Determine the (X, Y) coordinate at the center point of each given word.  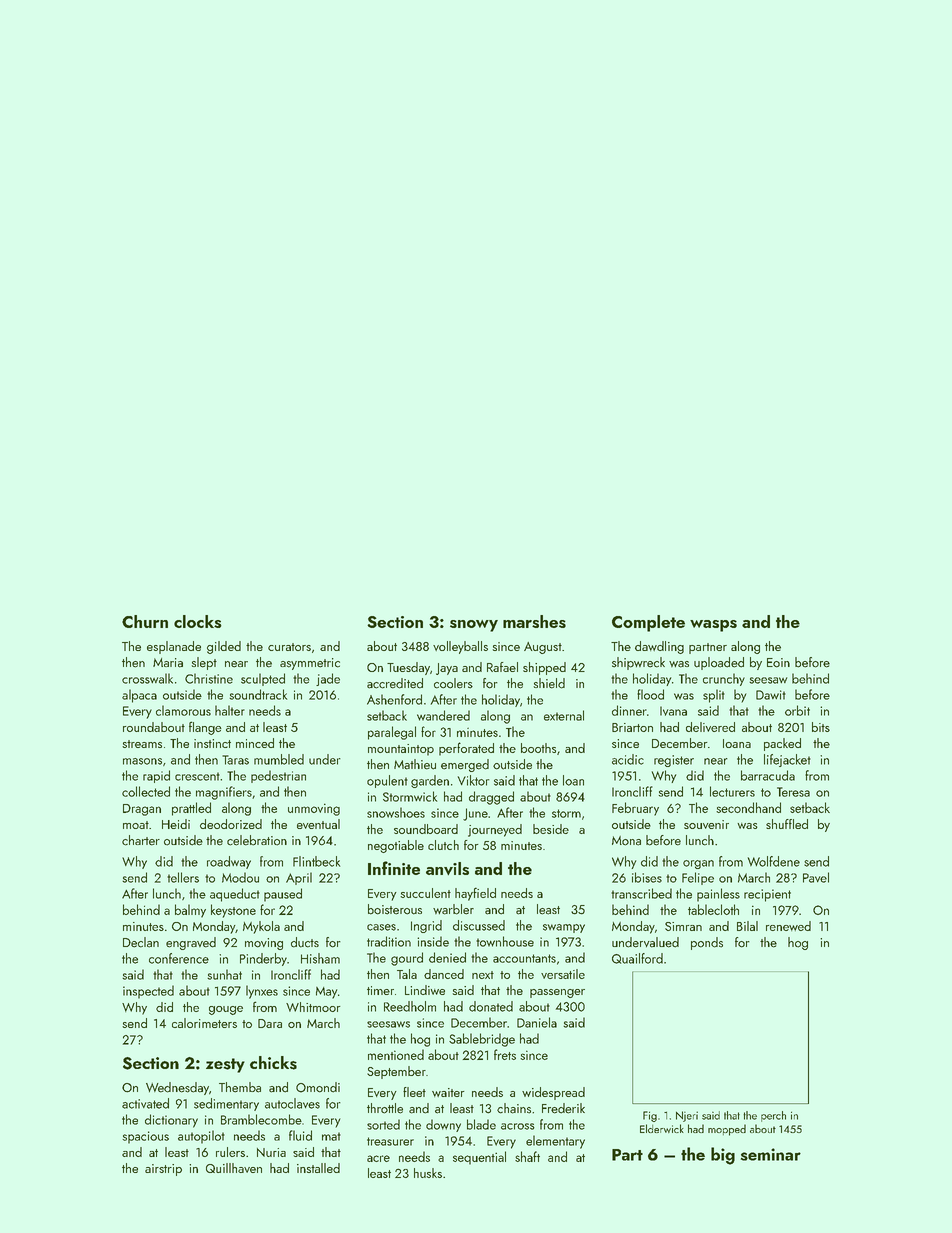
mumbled (279, 759)
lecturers (732, 791)
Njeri (687, 1116)
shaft (527, 1156)
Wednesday (177, 1088)
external (564, 715)
